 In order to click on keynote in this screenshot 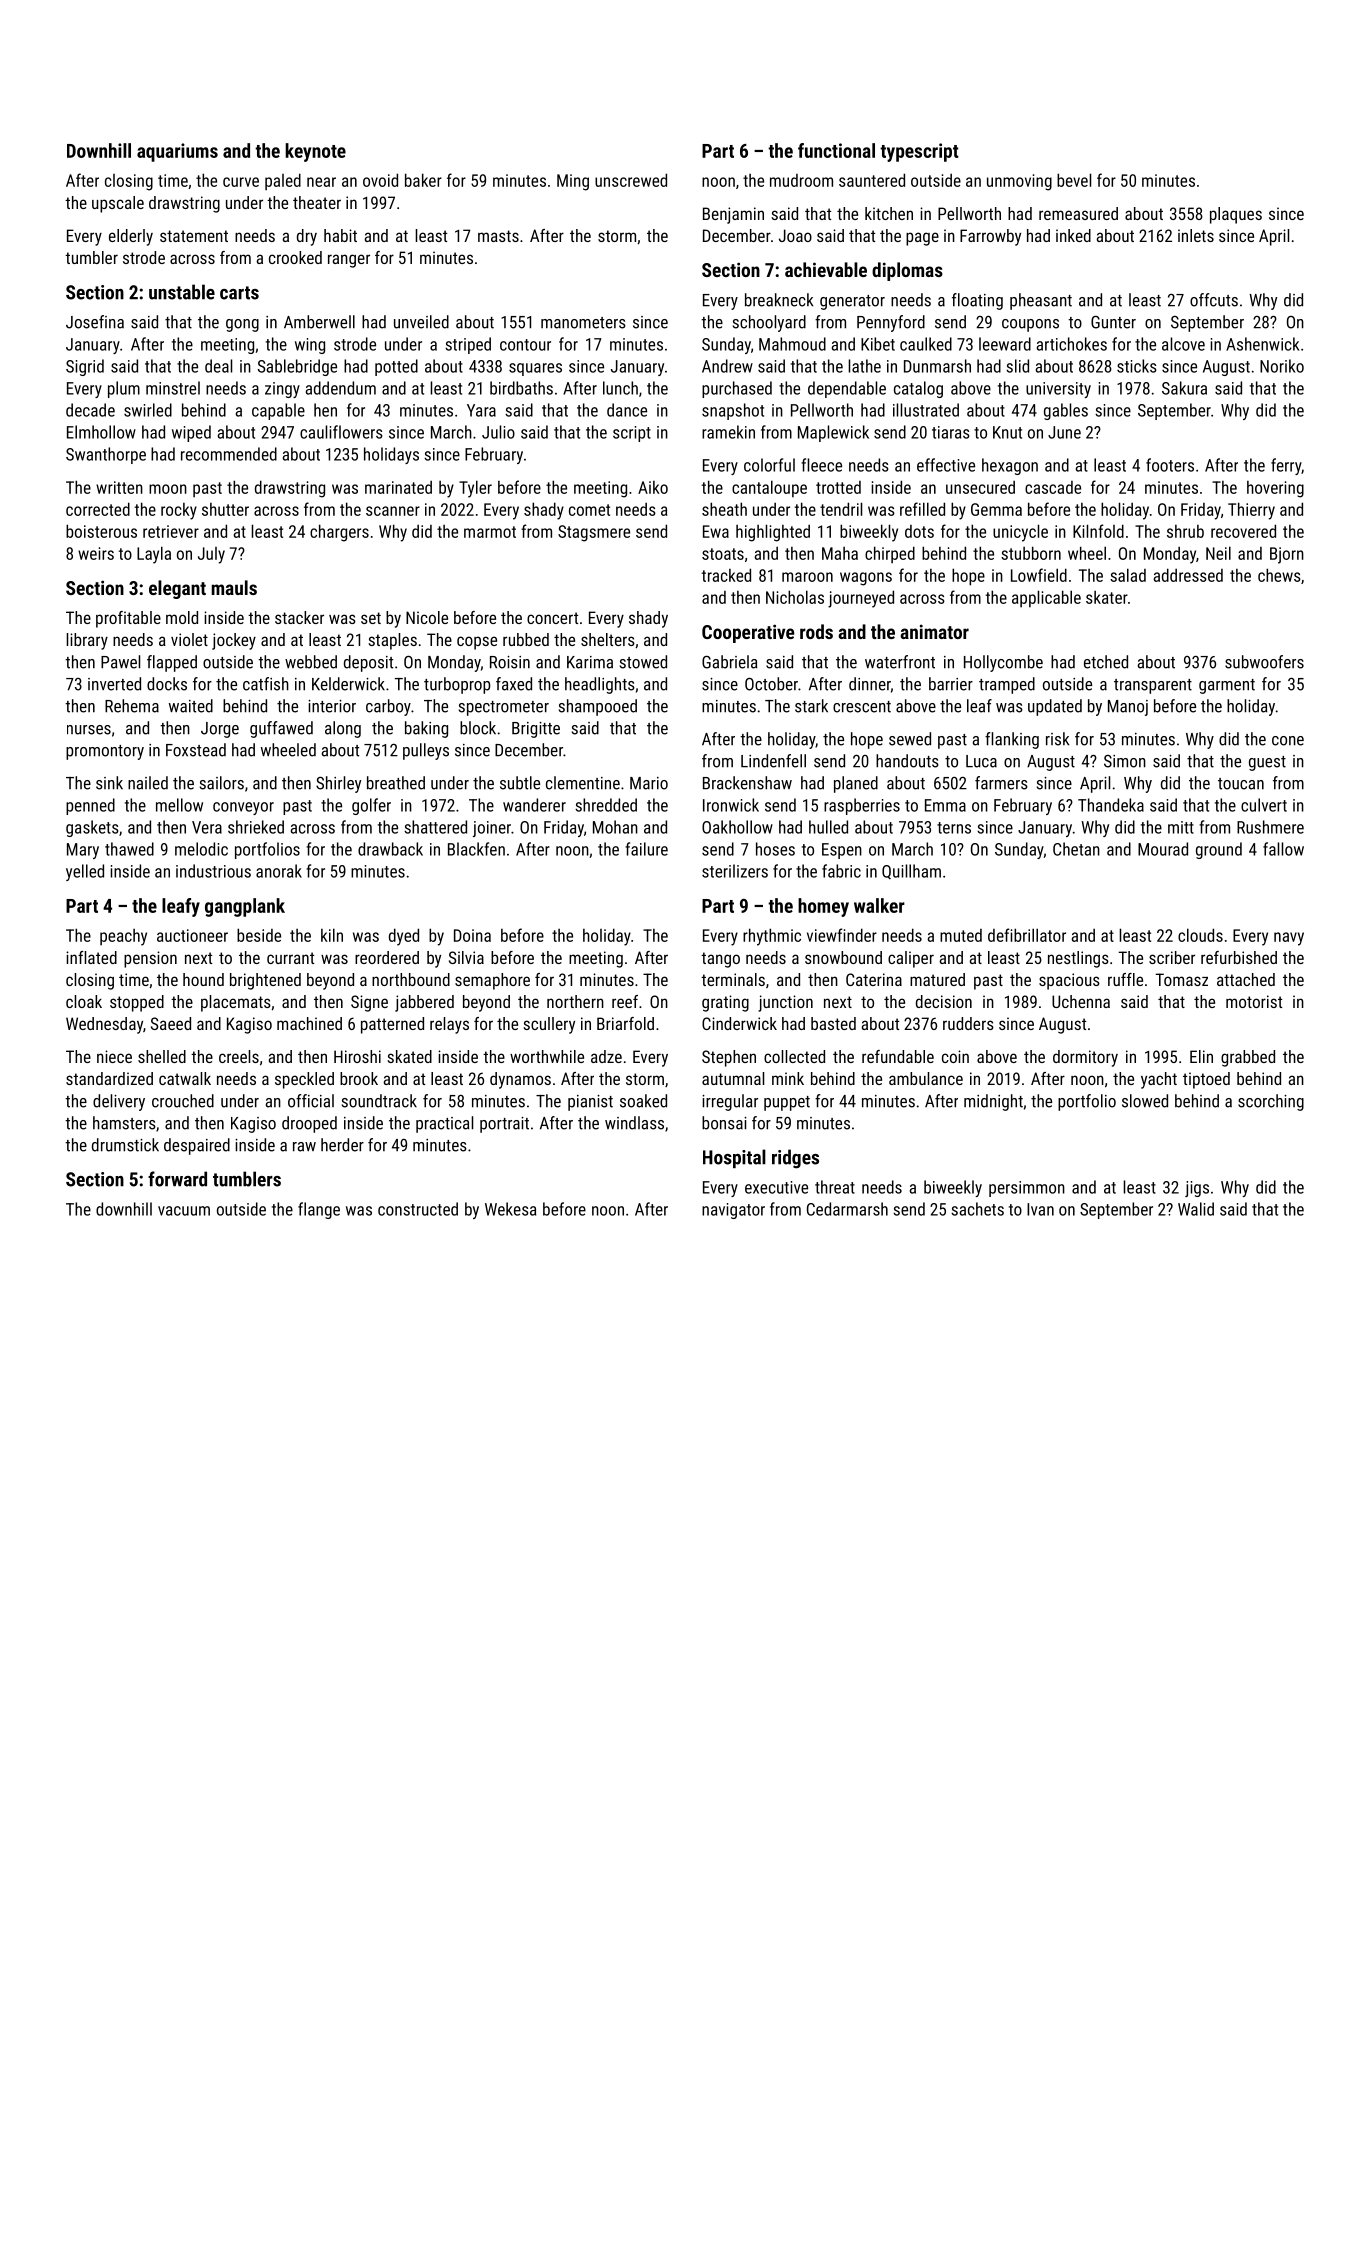, I will do `click(315, 152)`.
